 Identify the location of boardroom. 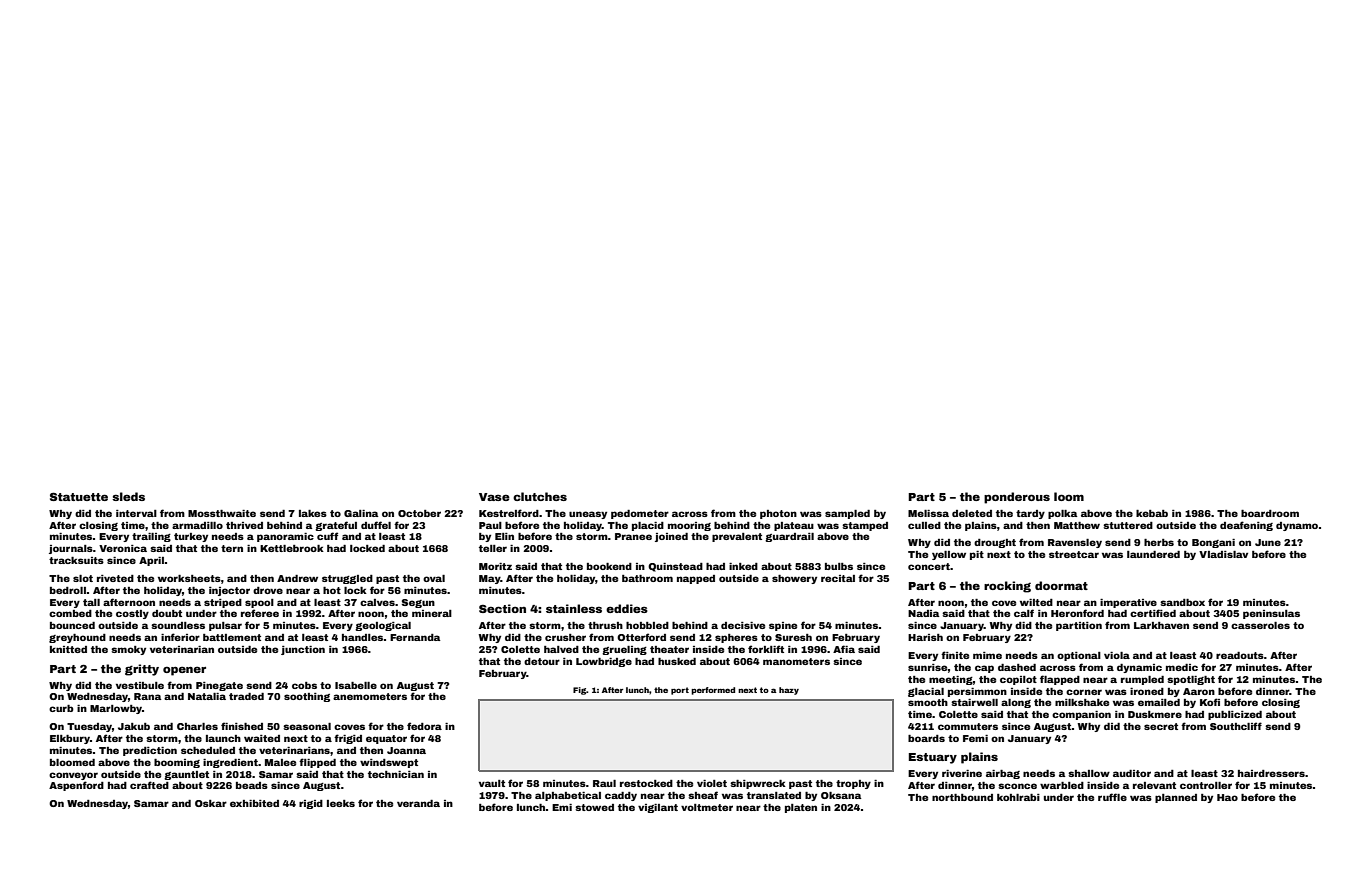
(1270, 513).
